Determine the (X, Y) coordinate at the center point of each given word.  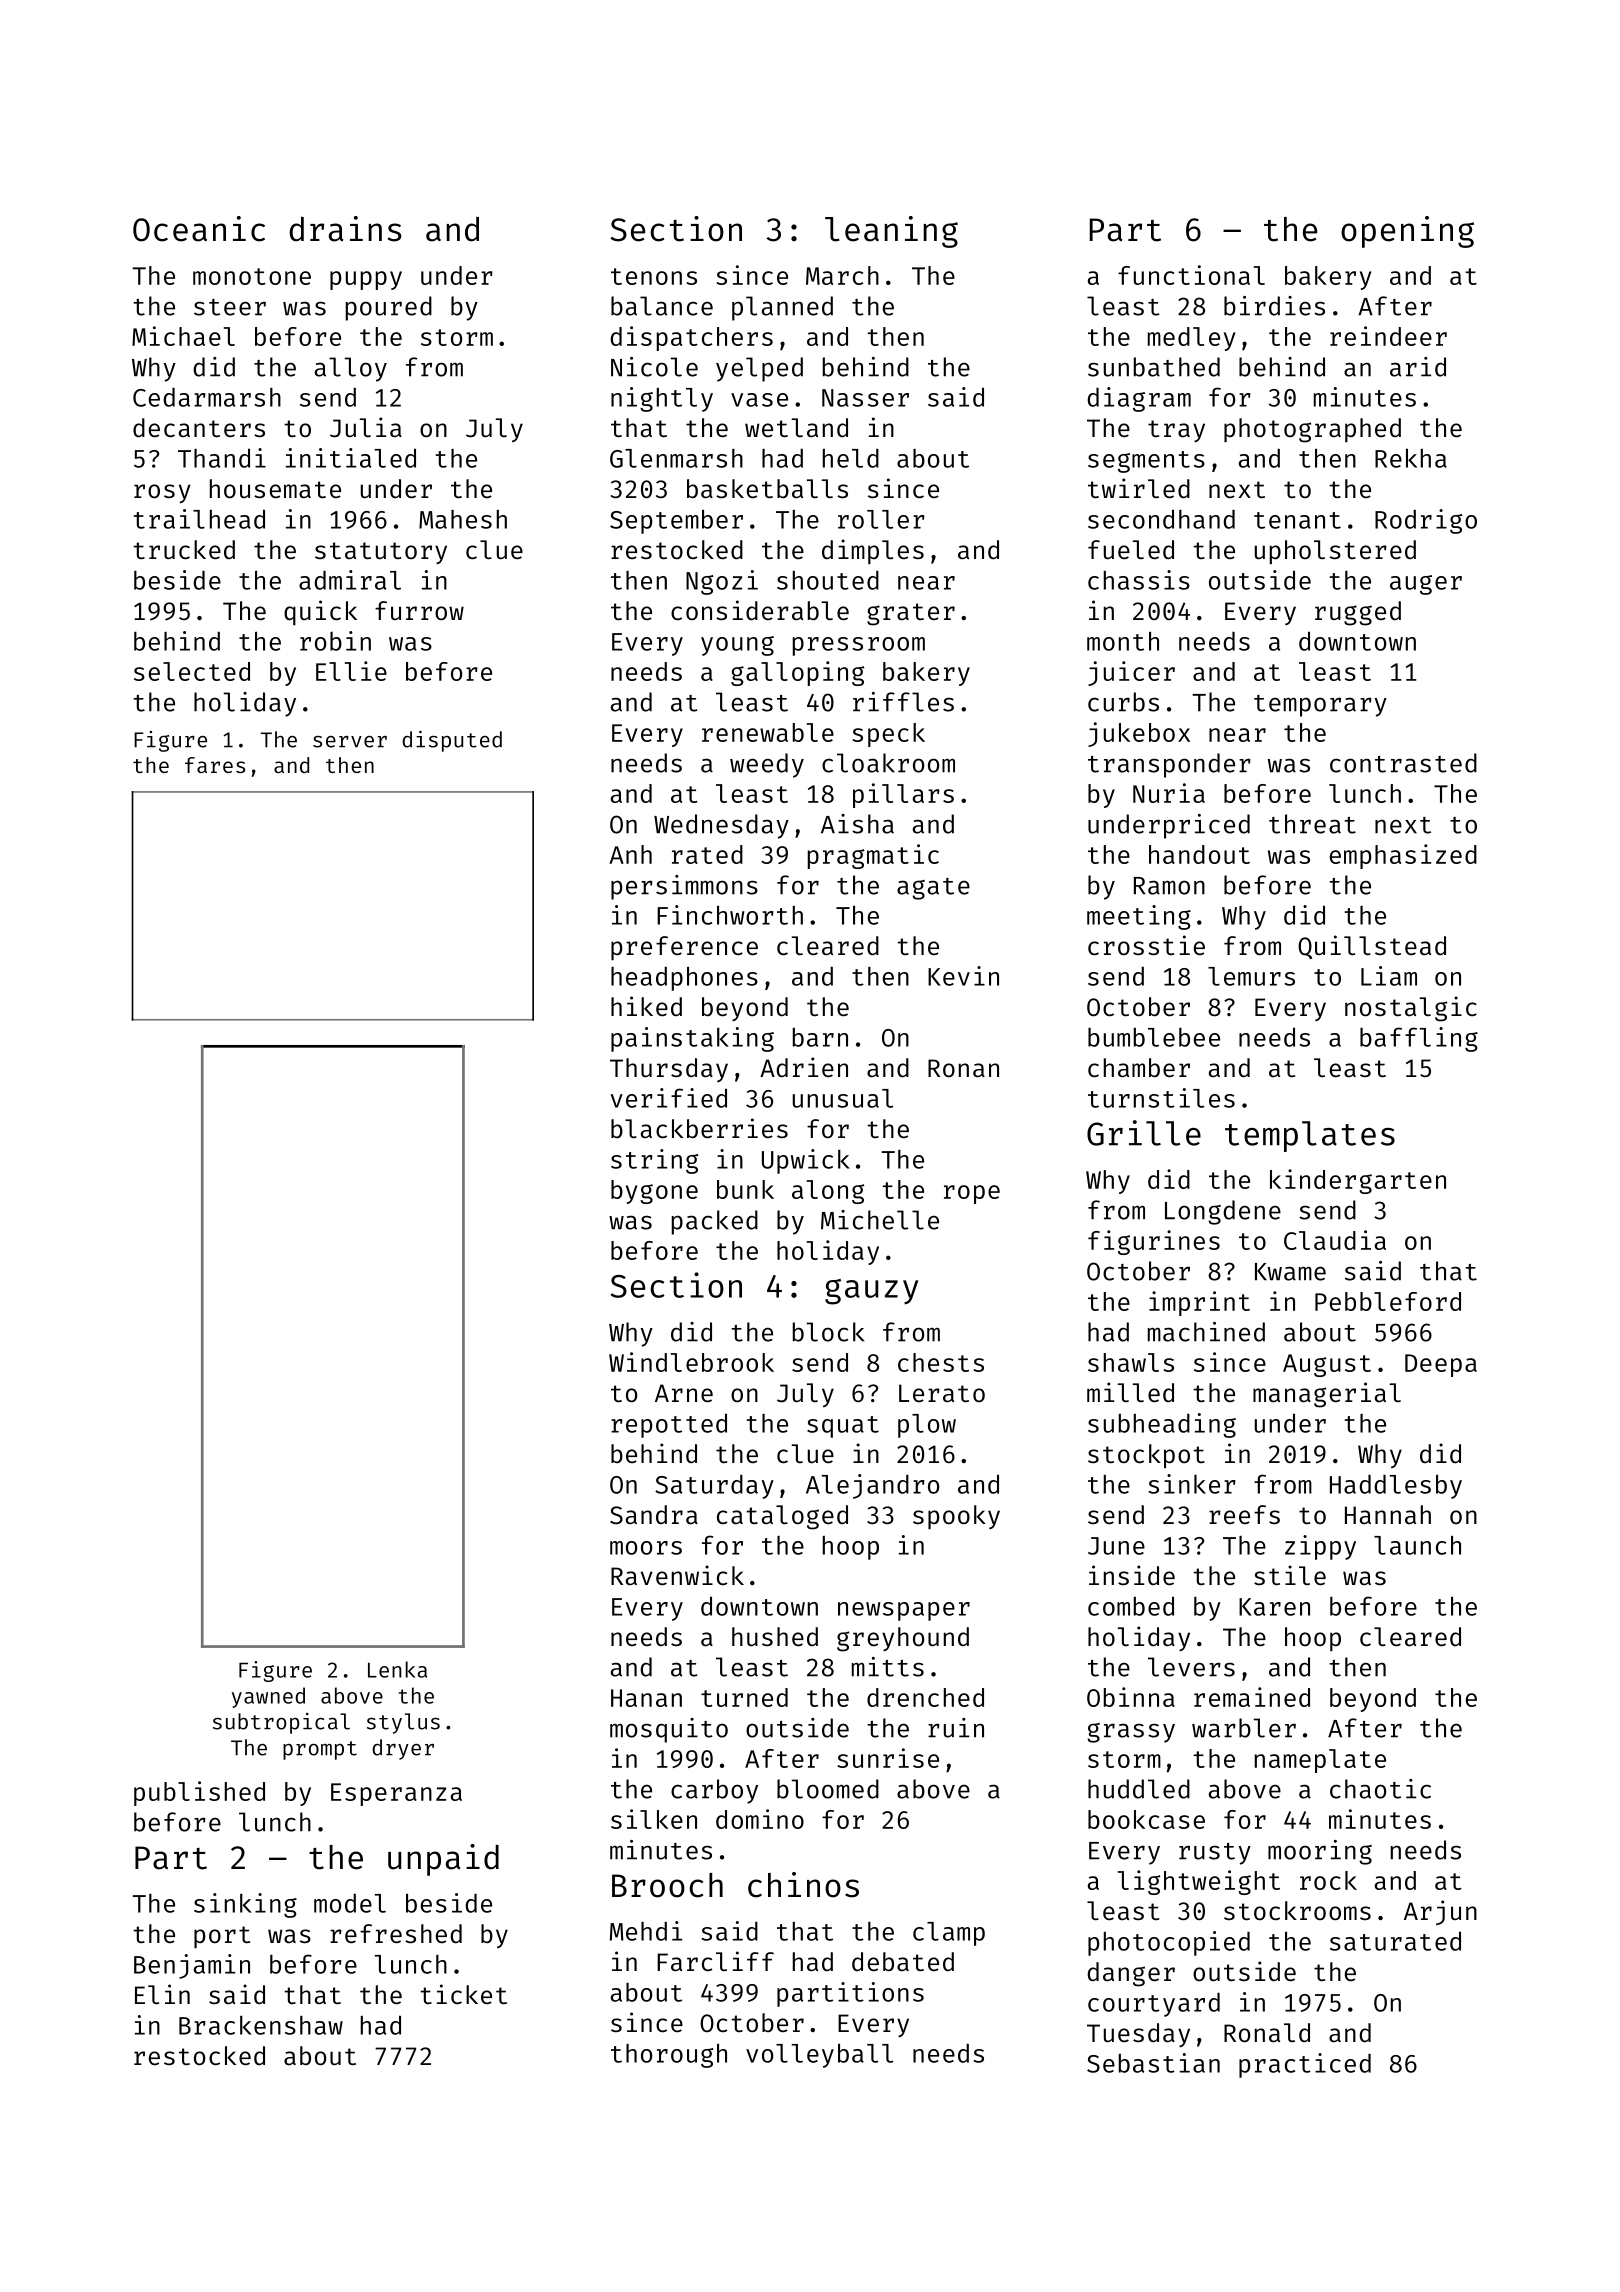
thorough (669, 2056)
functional (1191, 275)
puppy (366, 280)
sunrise (888, 1758)
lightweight (1199, 1882)
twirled (1139, 488)
